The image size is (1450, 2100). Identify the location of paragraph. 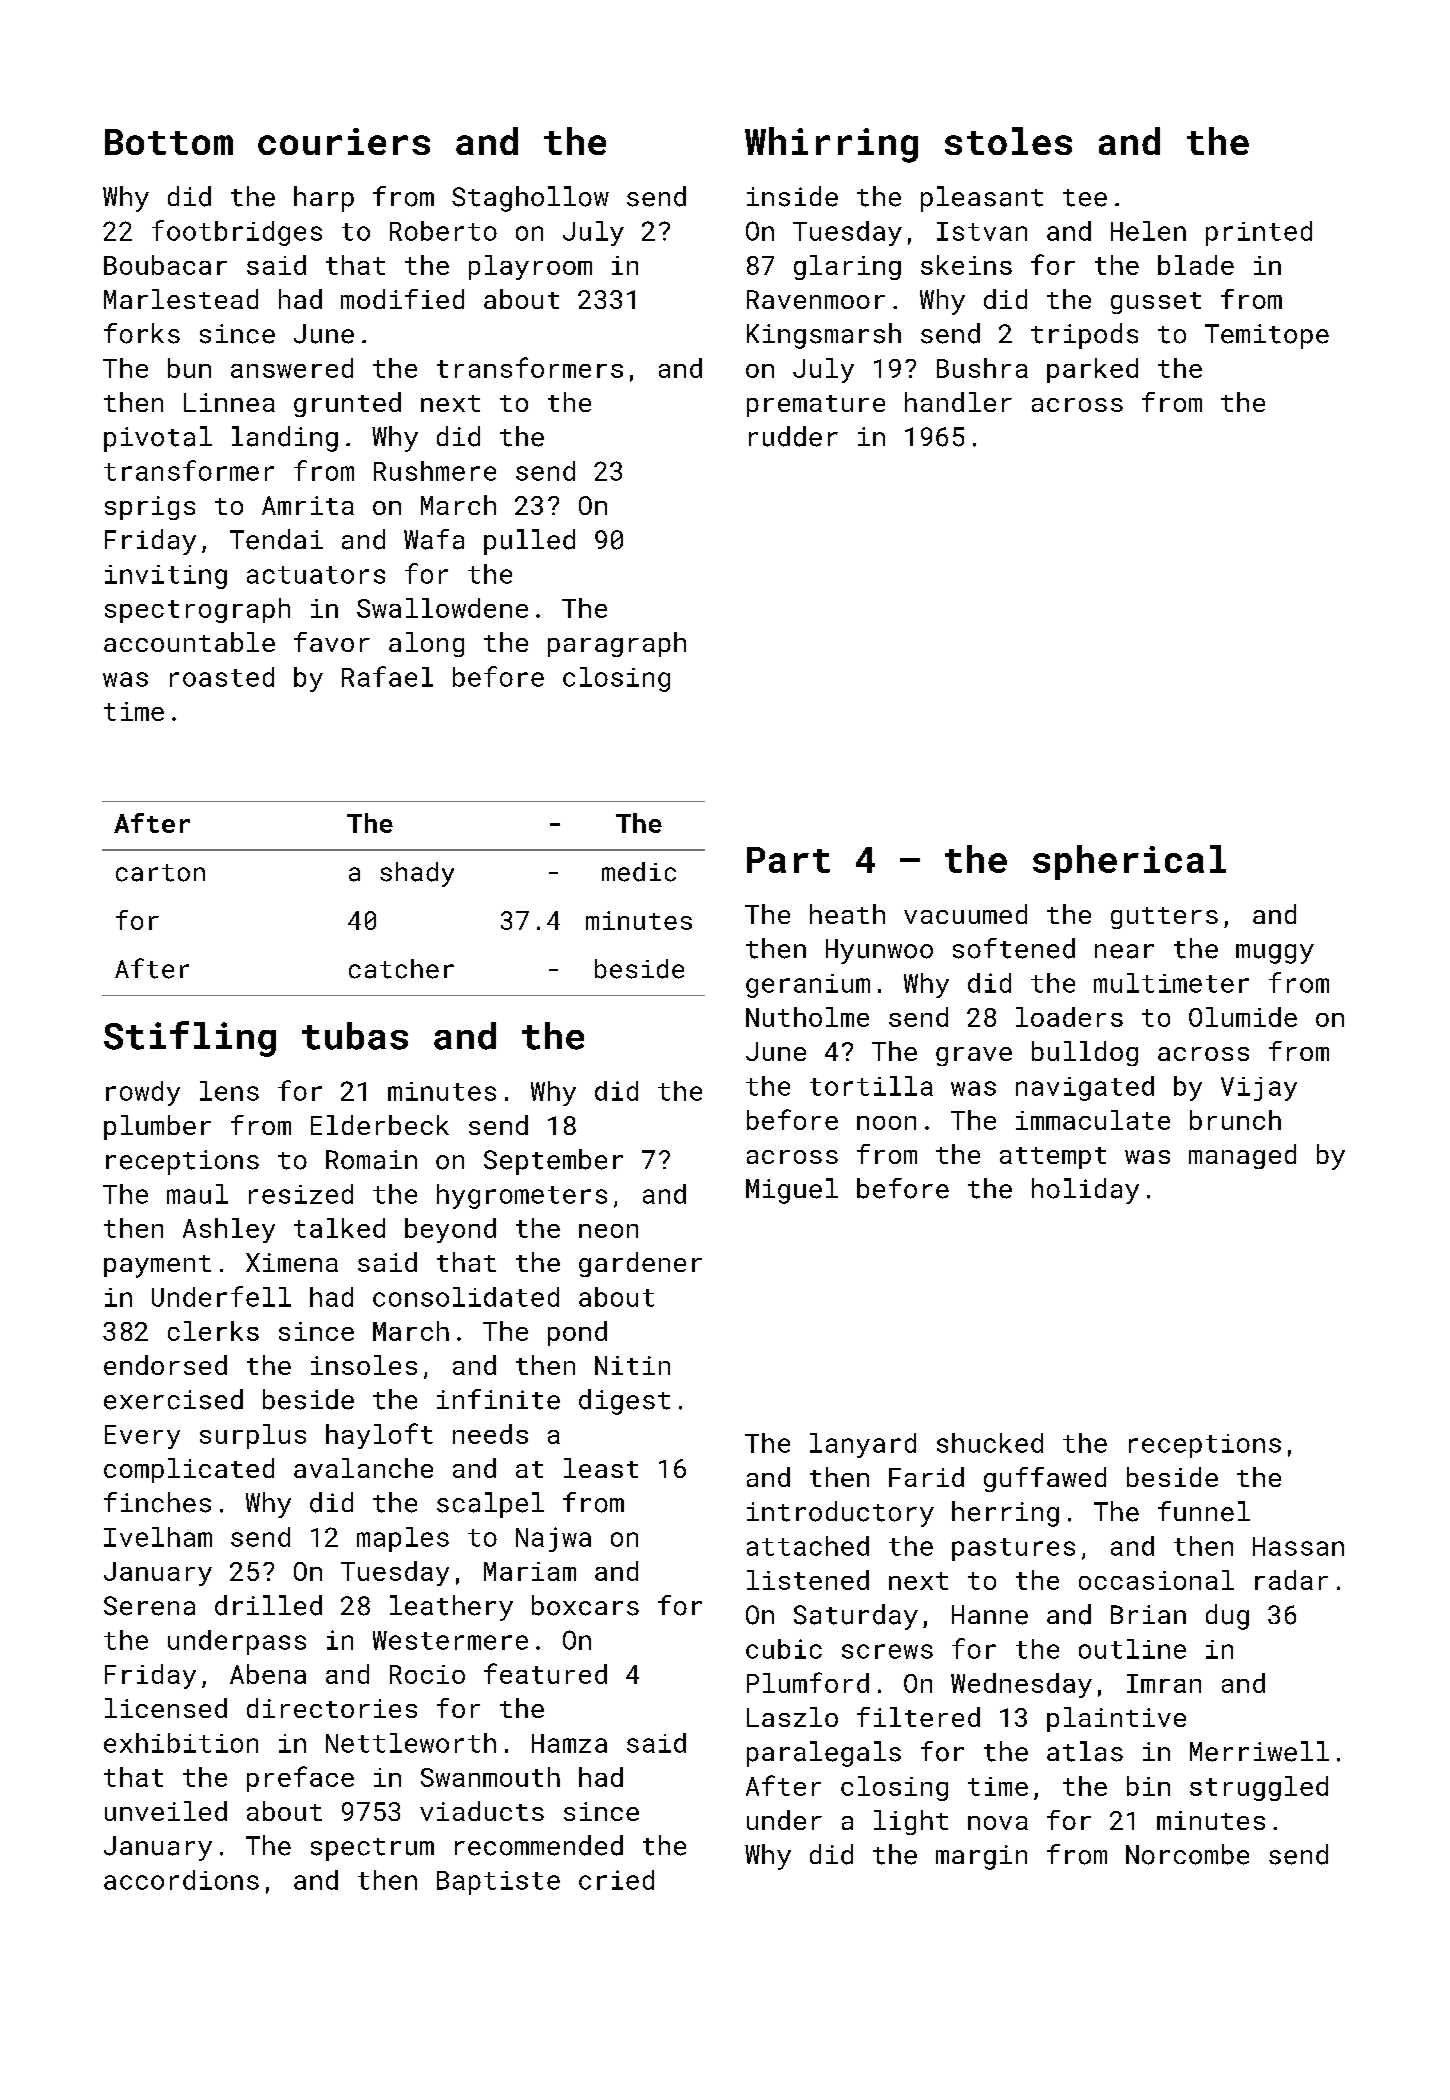
(617, 644).
